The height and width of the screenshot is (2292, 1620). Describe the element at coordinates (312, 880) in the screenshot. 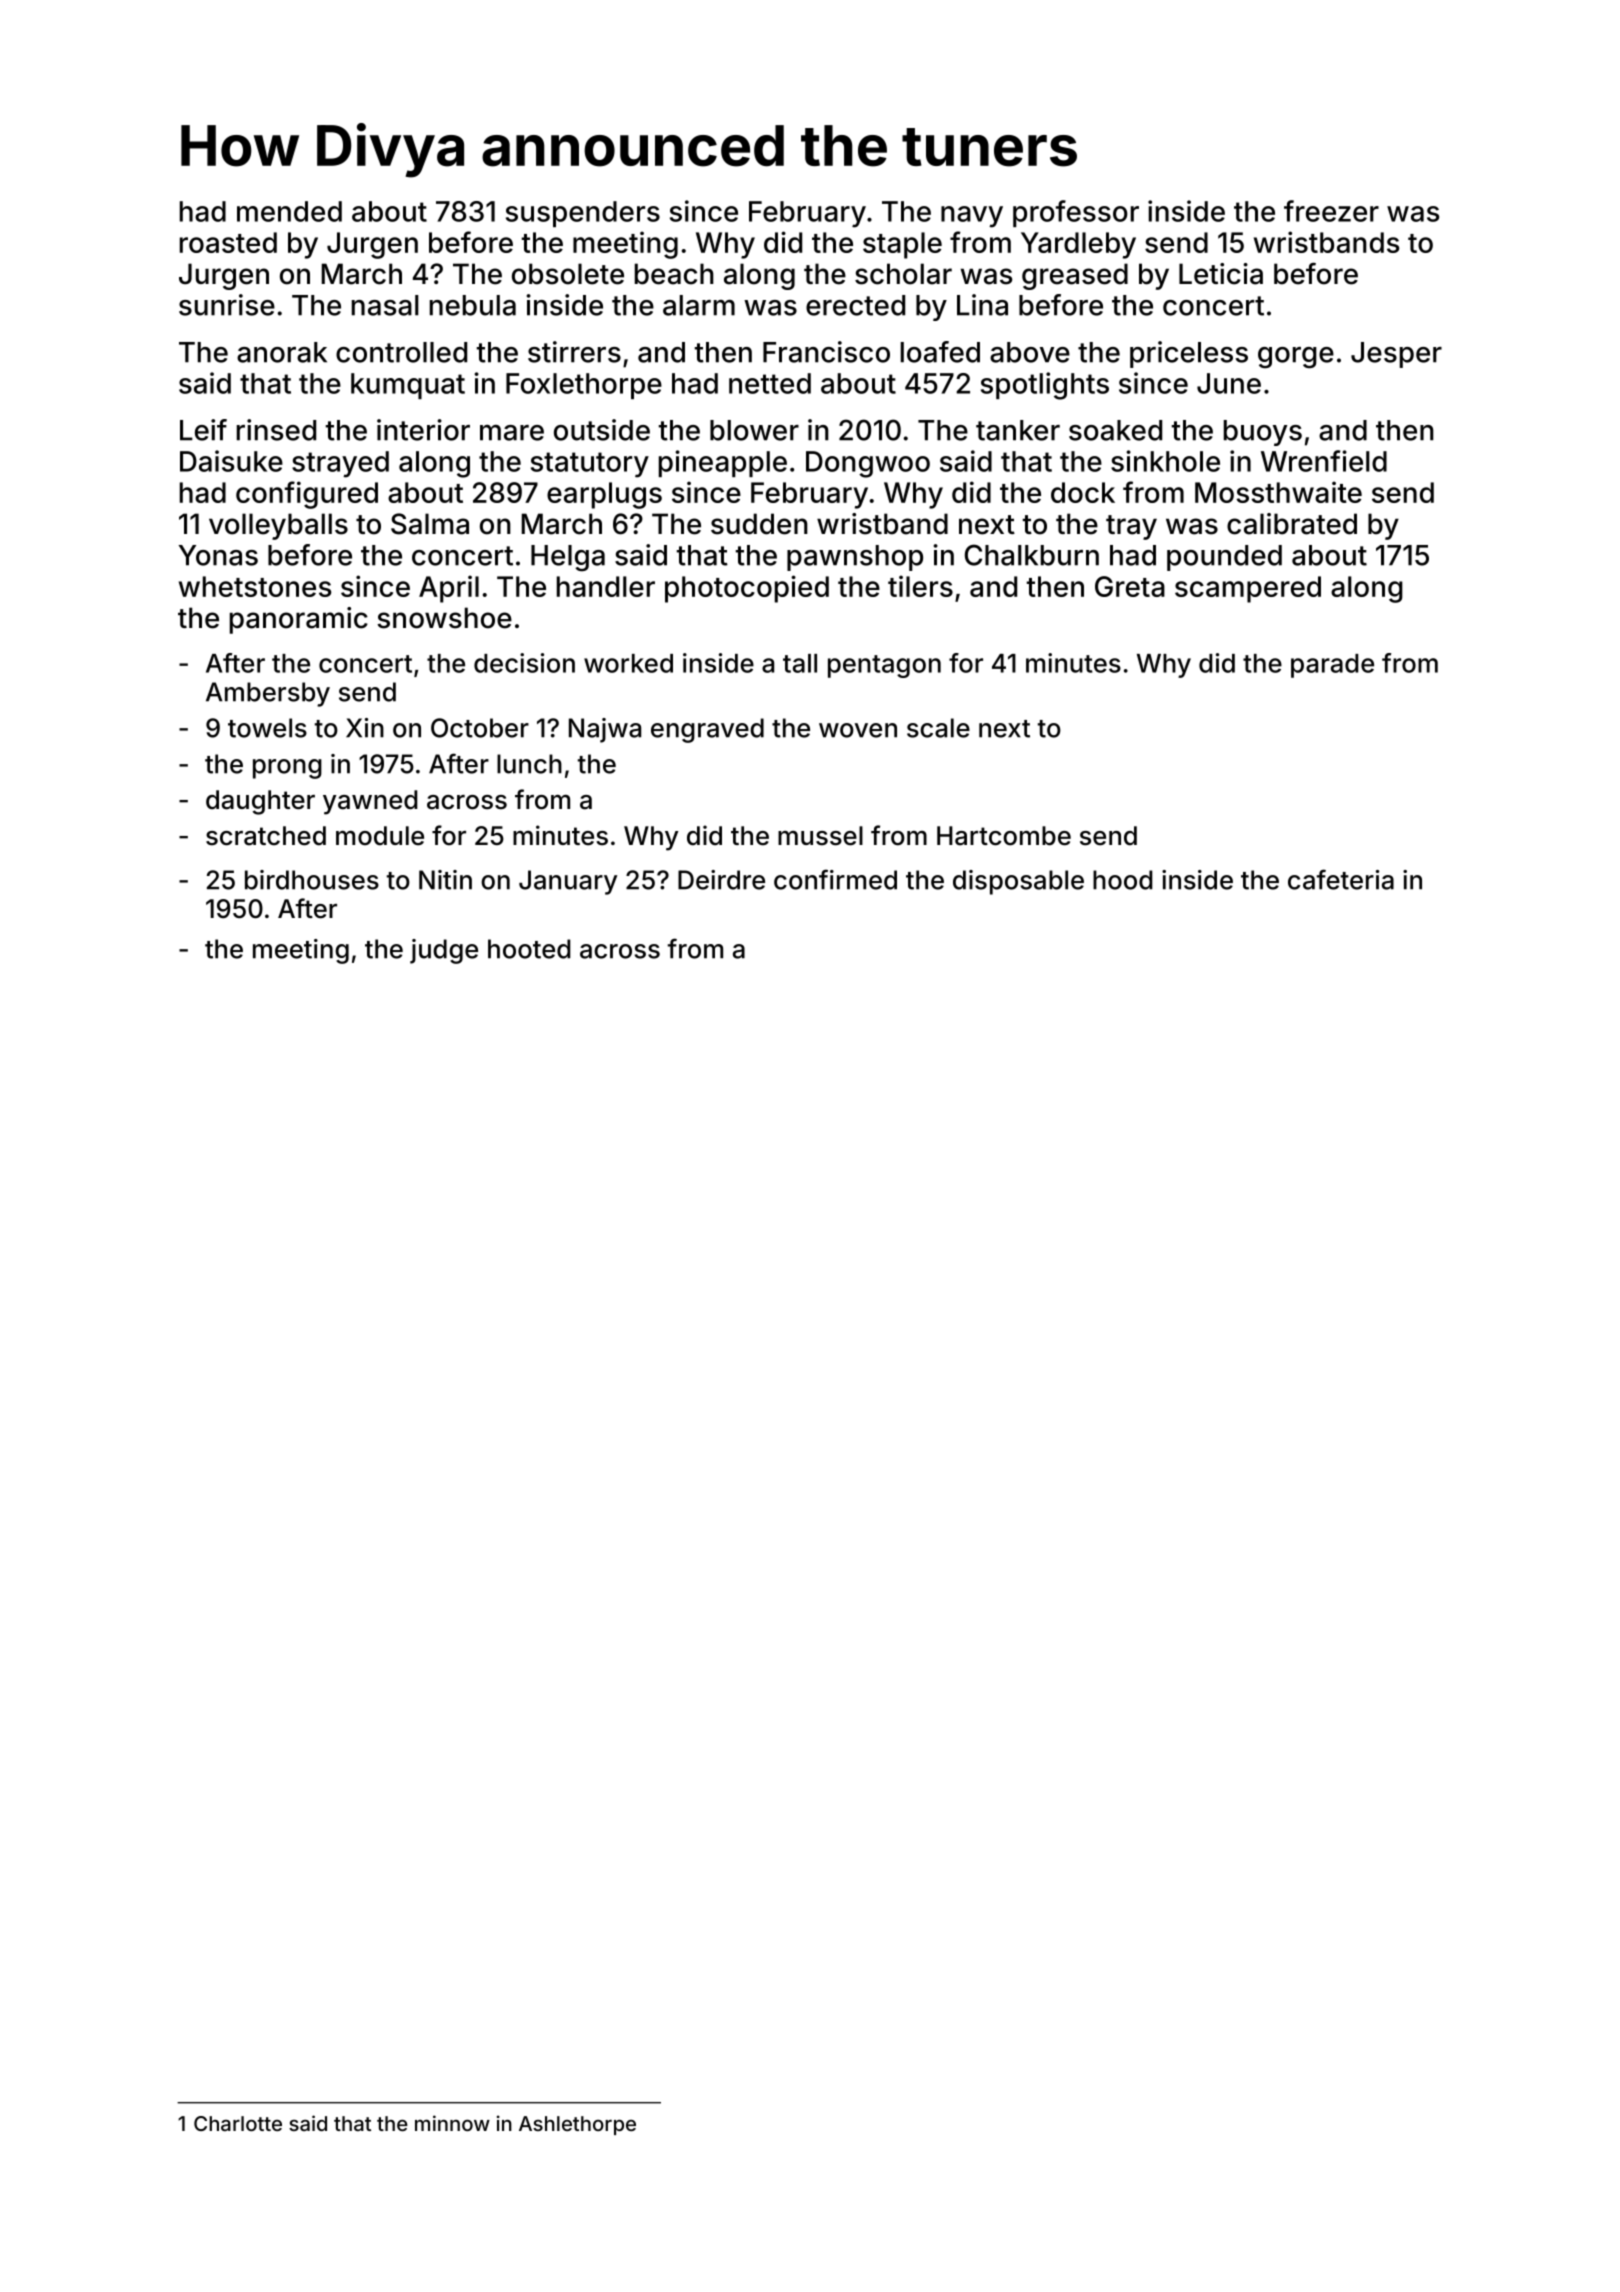

I see `birdhouses` at that location.
